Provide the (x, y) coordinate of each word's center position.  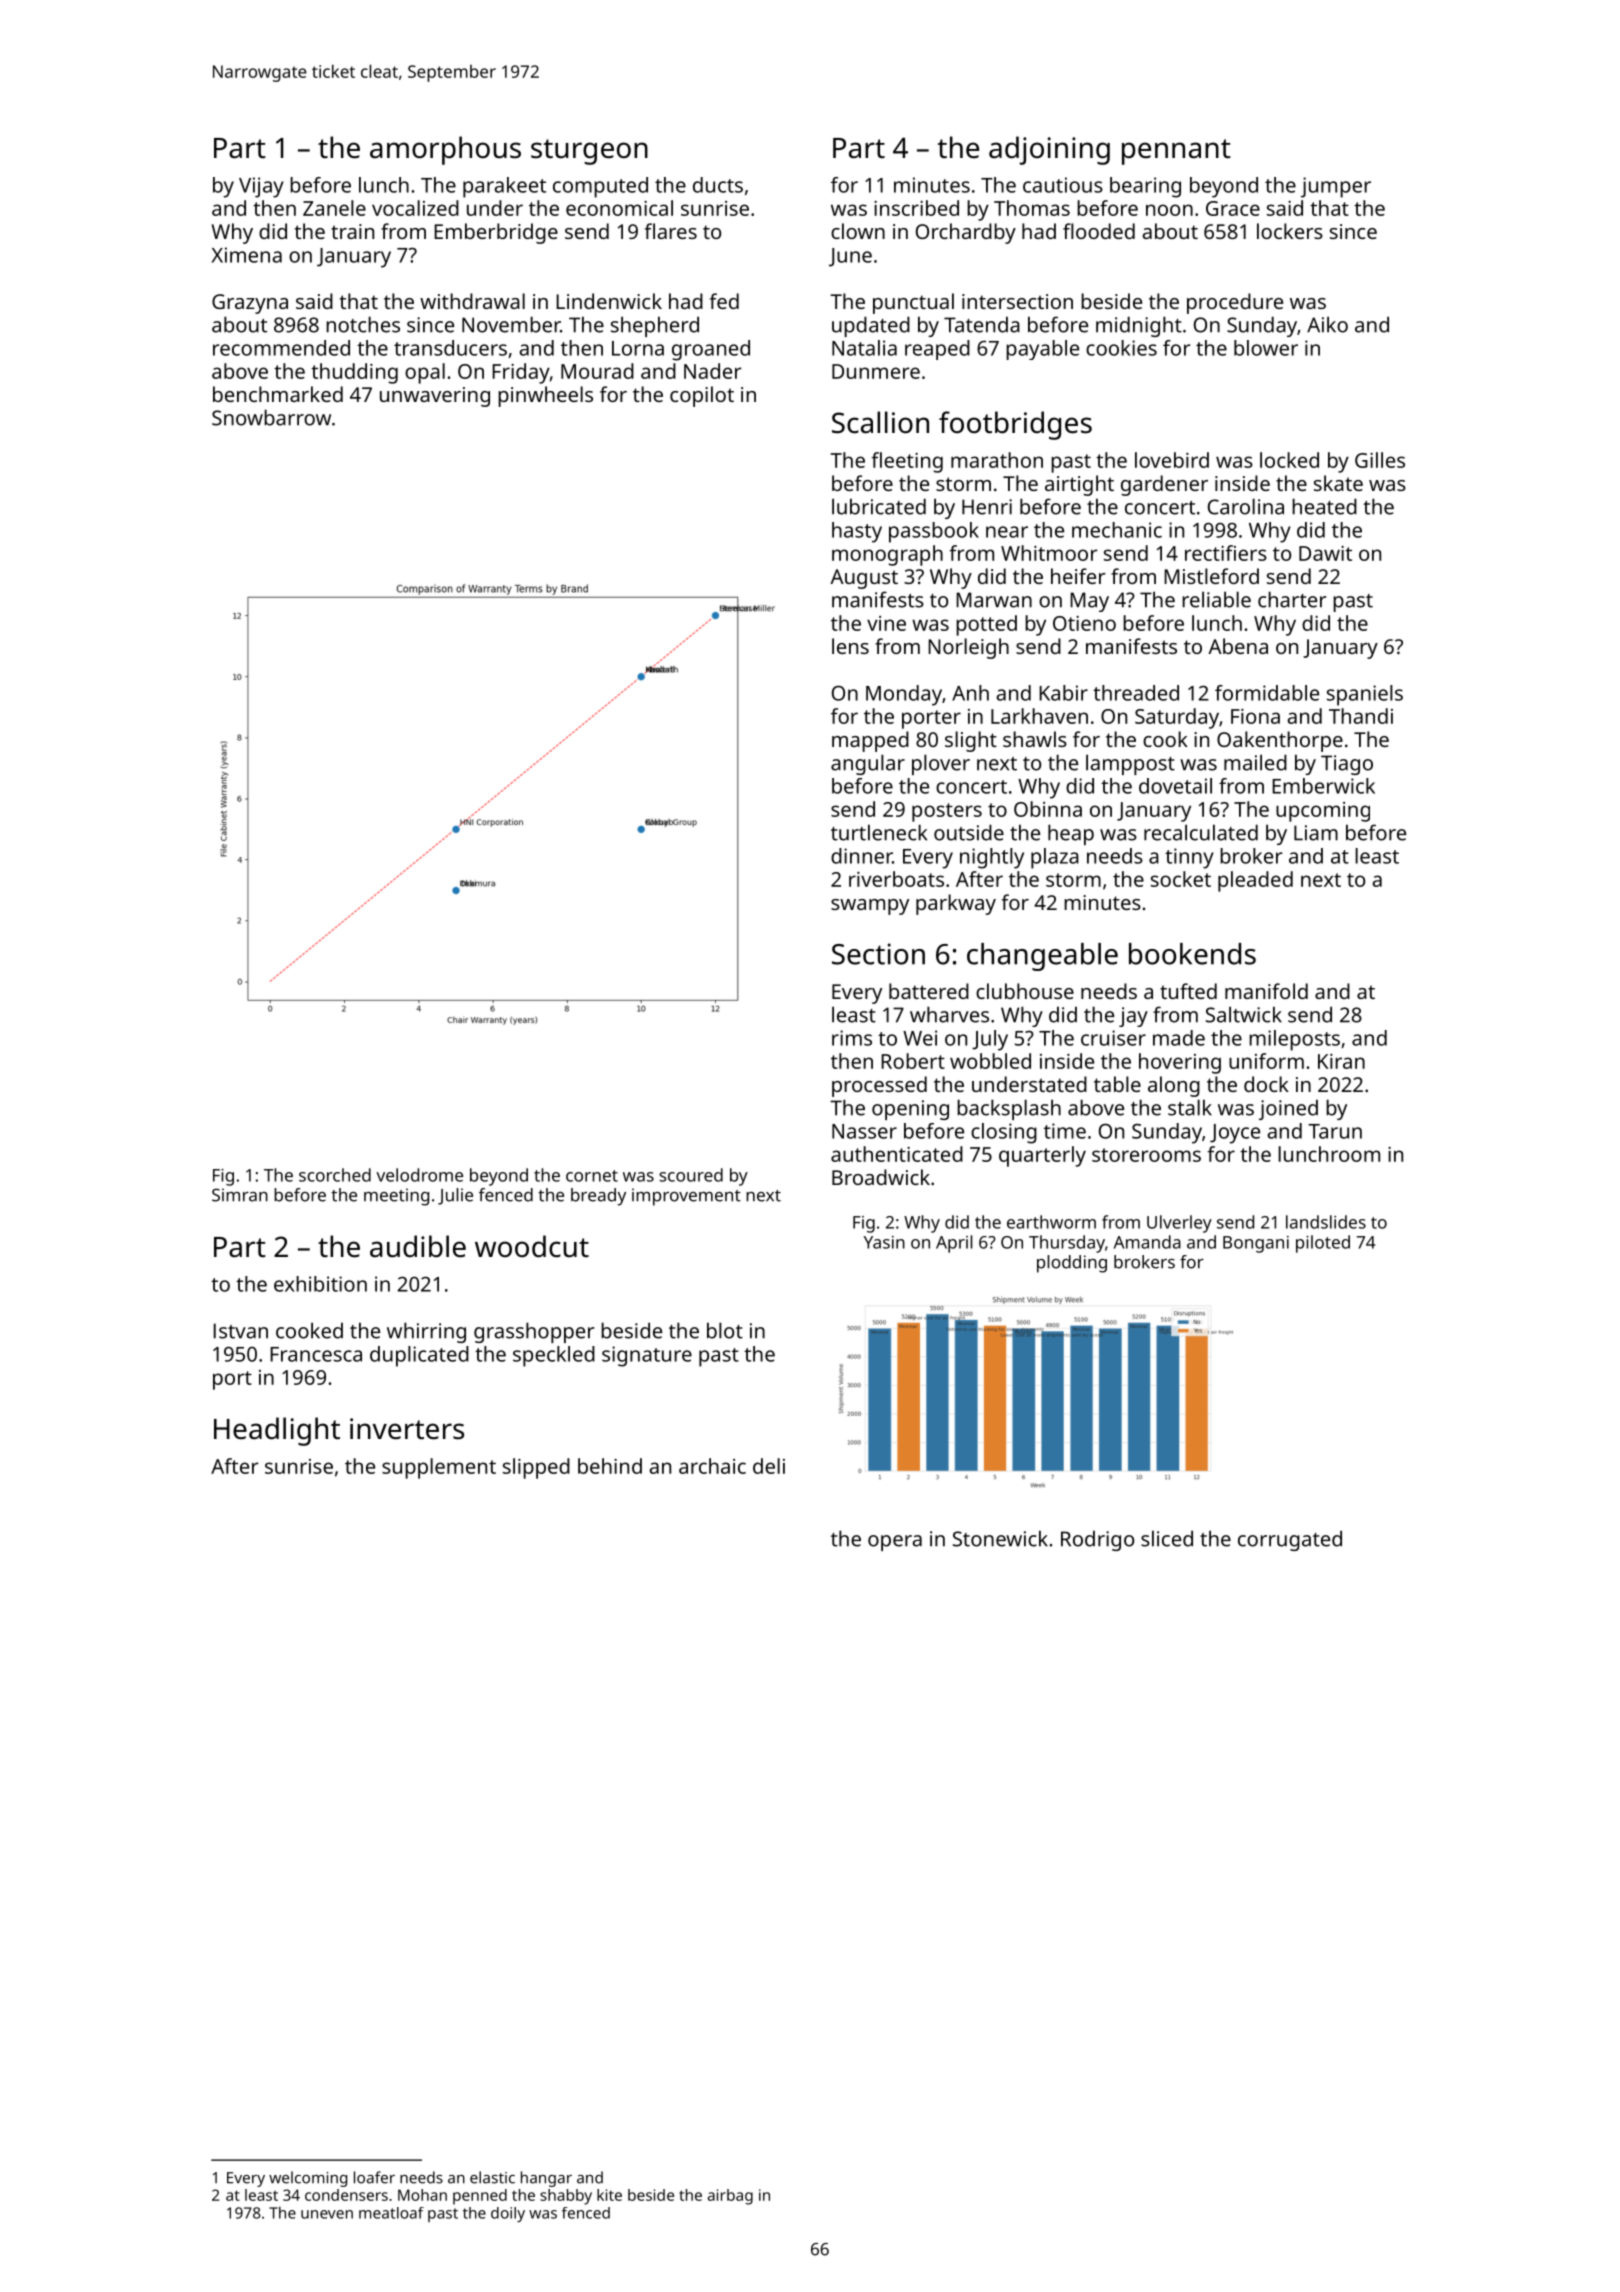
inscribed (916, 208)
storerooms (1146, 1155)
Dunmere (876, 371)
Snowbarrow (271, 417)
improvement (686, 1197)
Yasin (884, 1242)
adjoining (1049, 150)
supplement (439, 1468)
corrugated (1290, 1540)
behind (610, 1466)
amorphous (445, 150)
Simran (240, 1195)
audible (418, 1246)
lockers (1290, 231)
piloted (1323, 1244)
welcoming (308, 2179)
